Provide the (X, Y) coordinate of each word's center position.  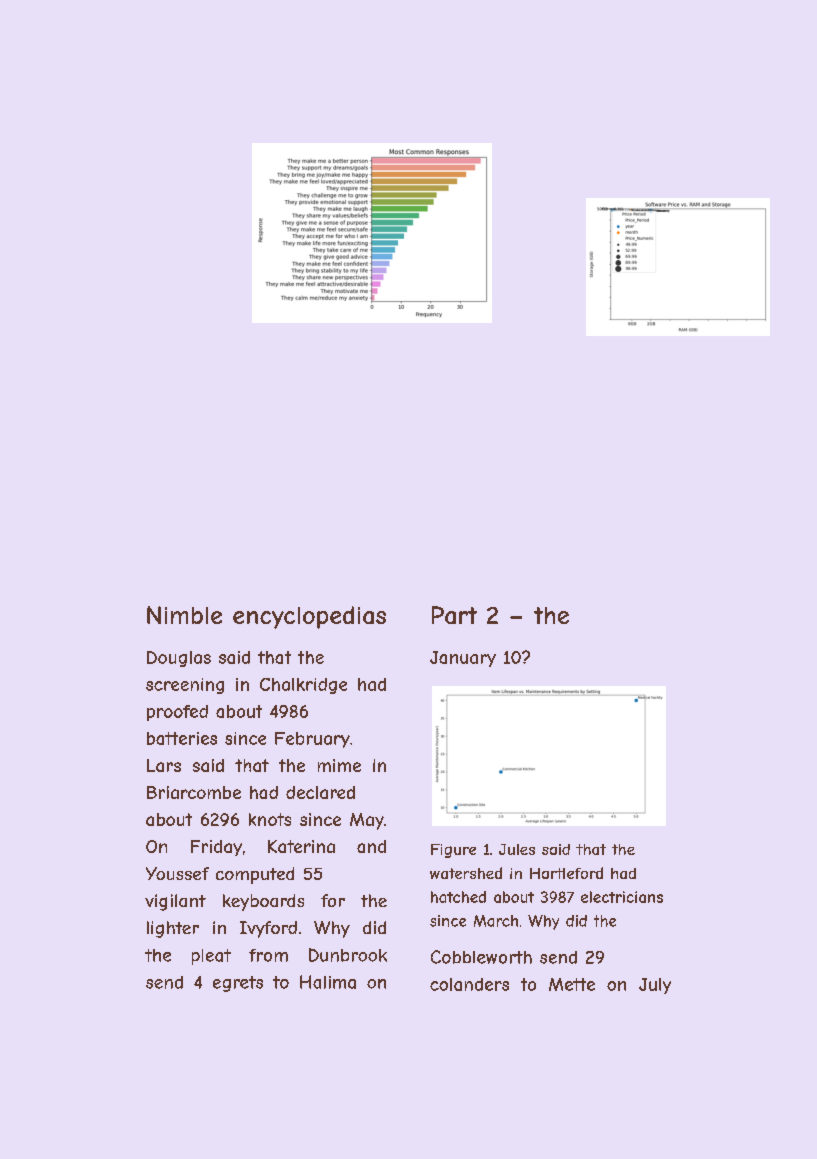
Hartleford (566, 873)
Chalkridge (303, 686)
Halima (328, 982)
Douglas (179, 659)
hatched (458, 897)
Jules (517, 849)
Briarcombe (194, 792)
